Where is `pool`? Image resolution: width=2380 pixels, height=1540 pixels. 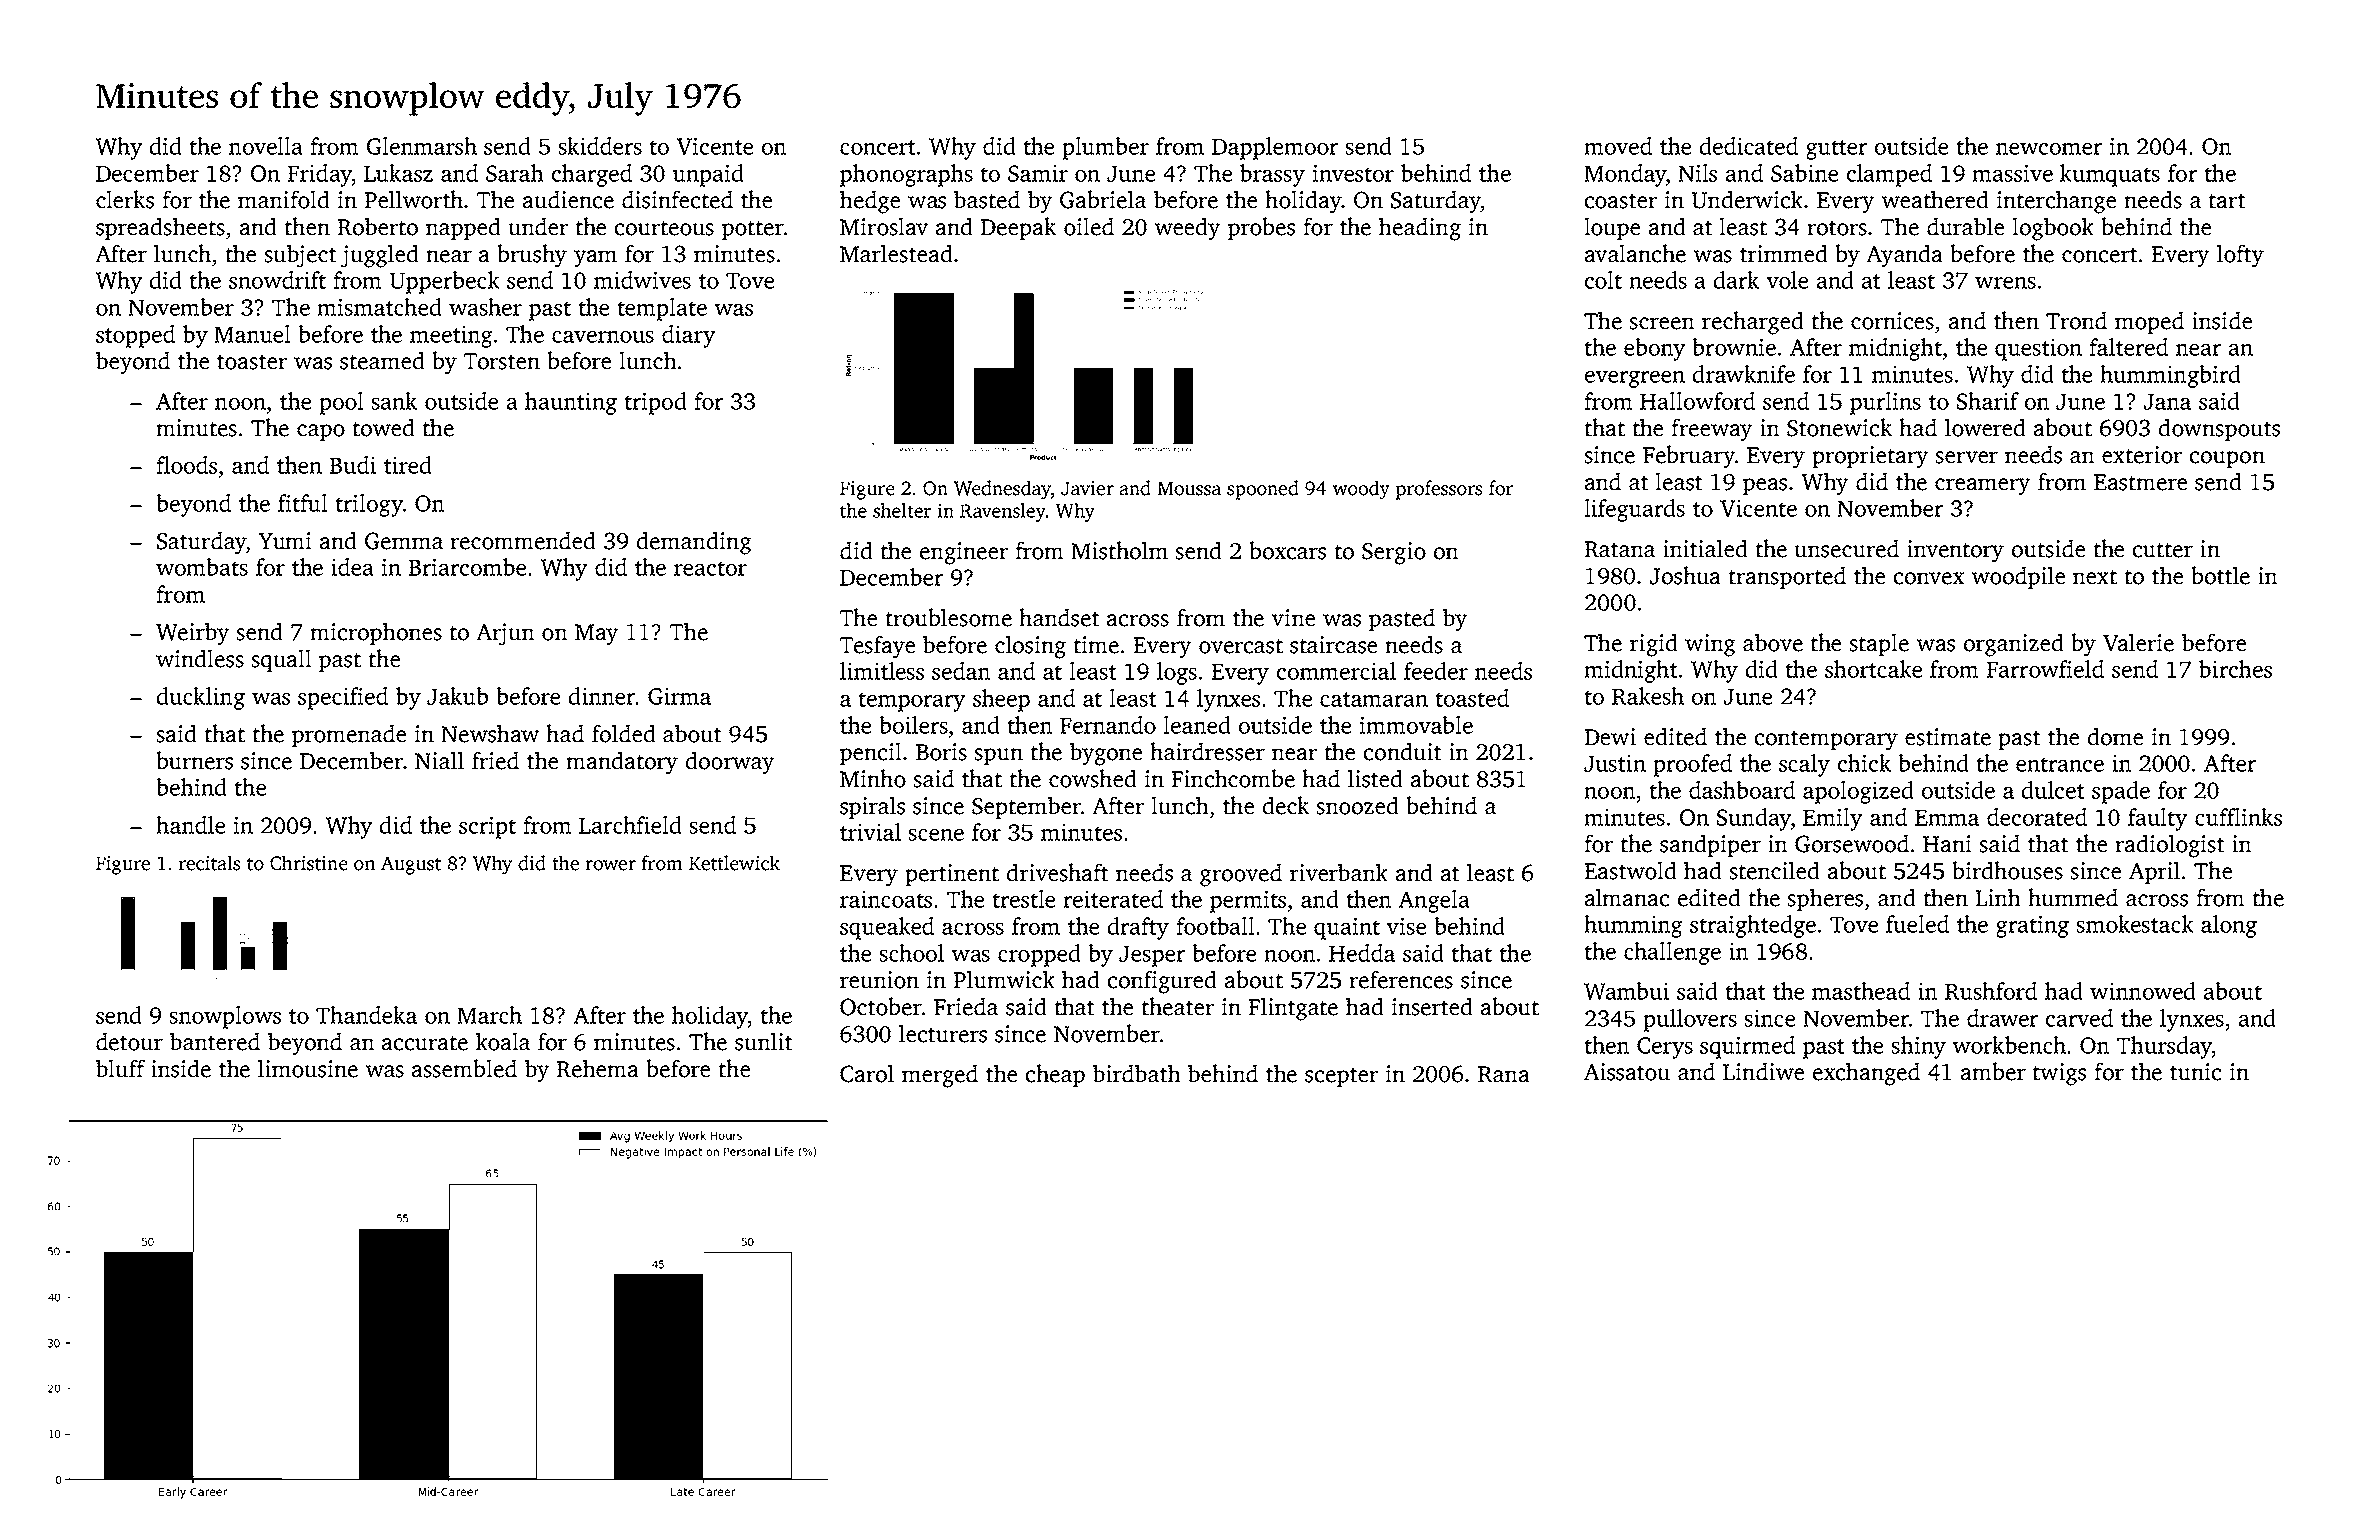 pool is located at coordinates (341, 403).
